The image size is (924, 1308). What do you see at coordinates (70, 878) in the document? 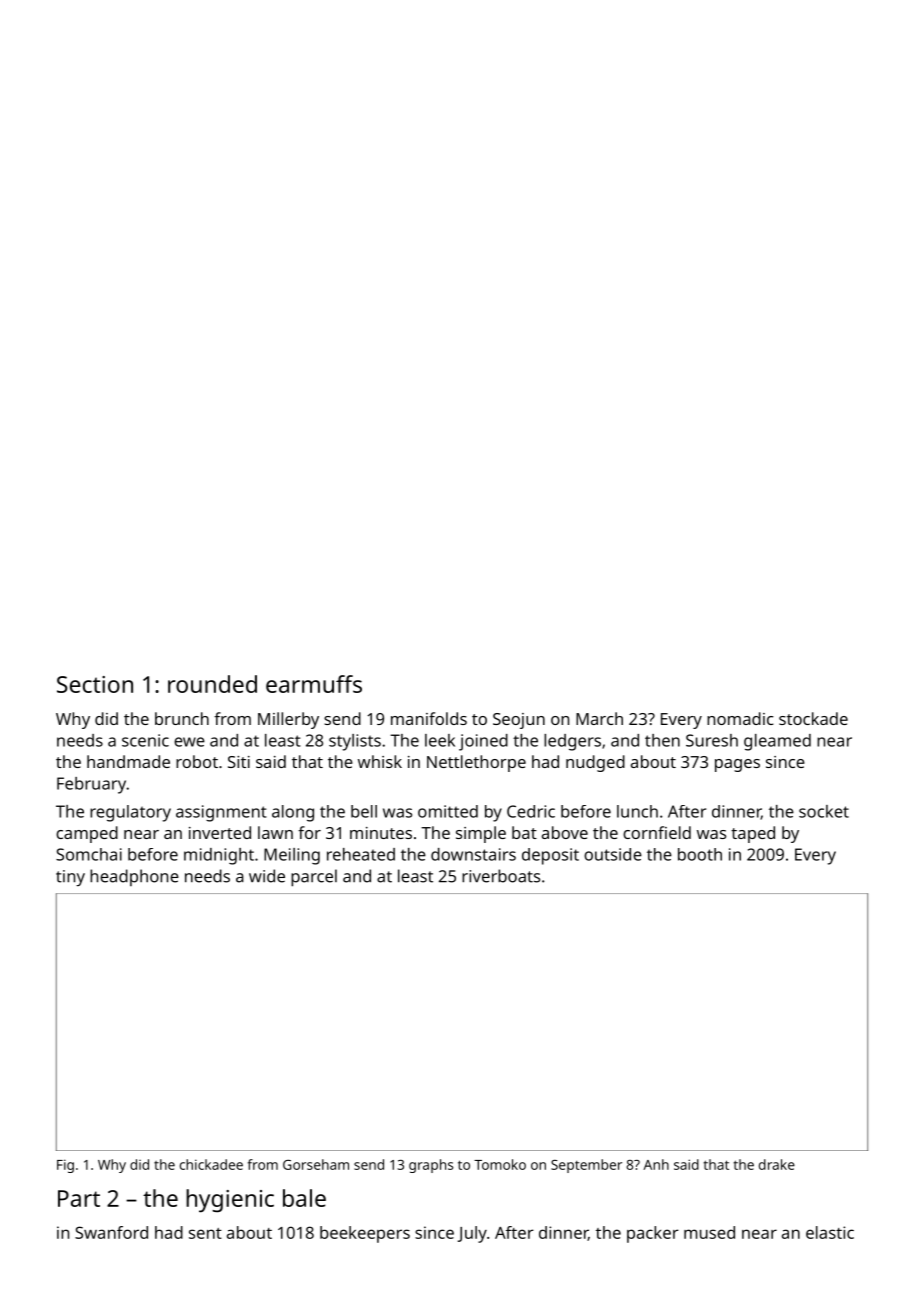
I see `tiny` at bounding box center [70, 878].
